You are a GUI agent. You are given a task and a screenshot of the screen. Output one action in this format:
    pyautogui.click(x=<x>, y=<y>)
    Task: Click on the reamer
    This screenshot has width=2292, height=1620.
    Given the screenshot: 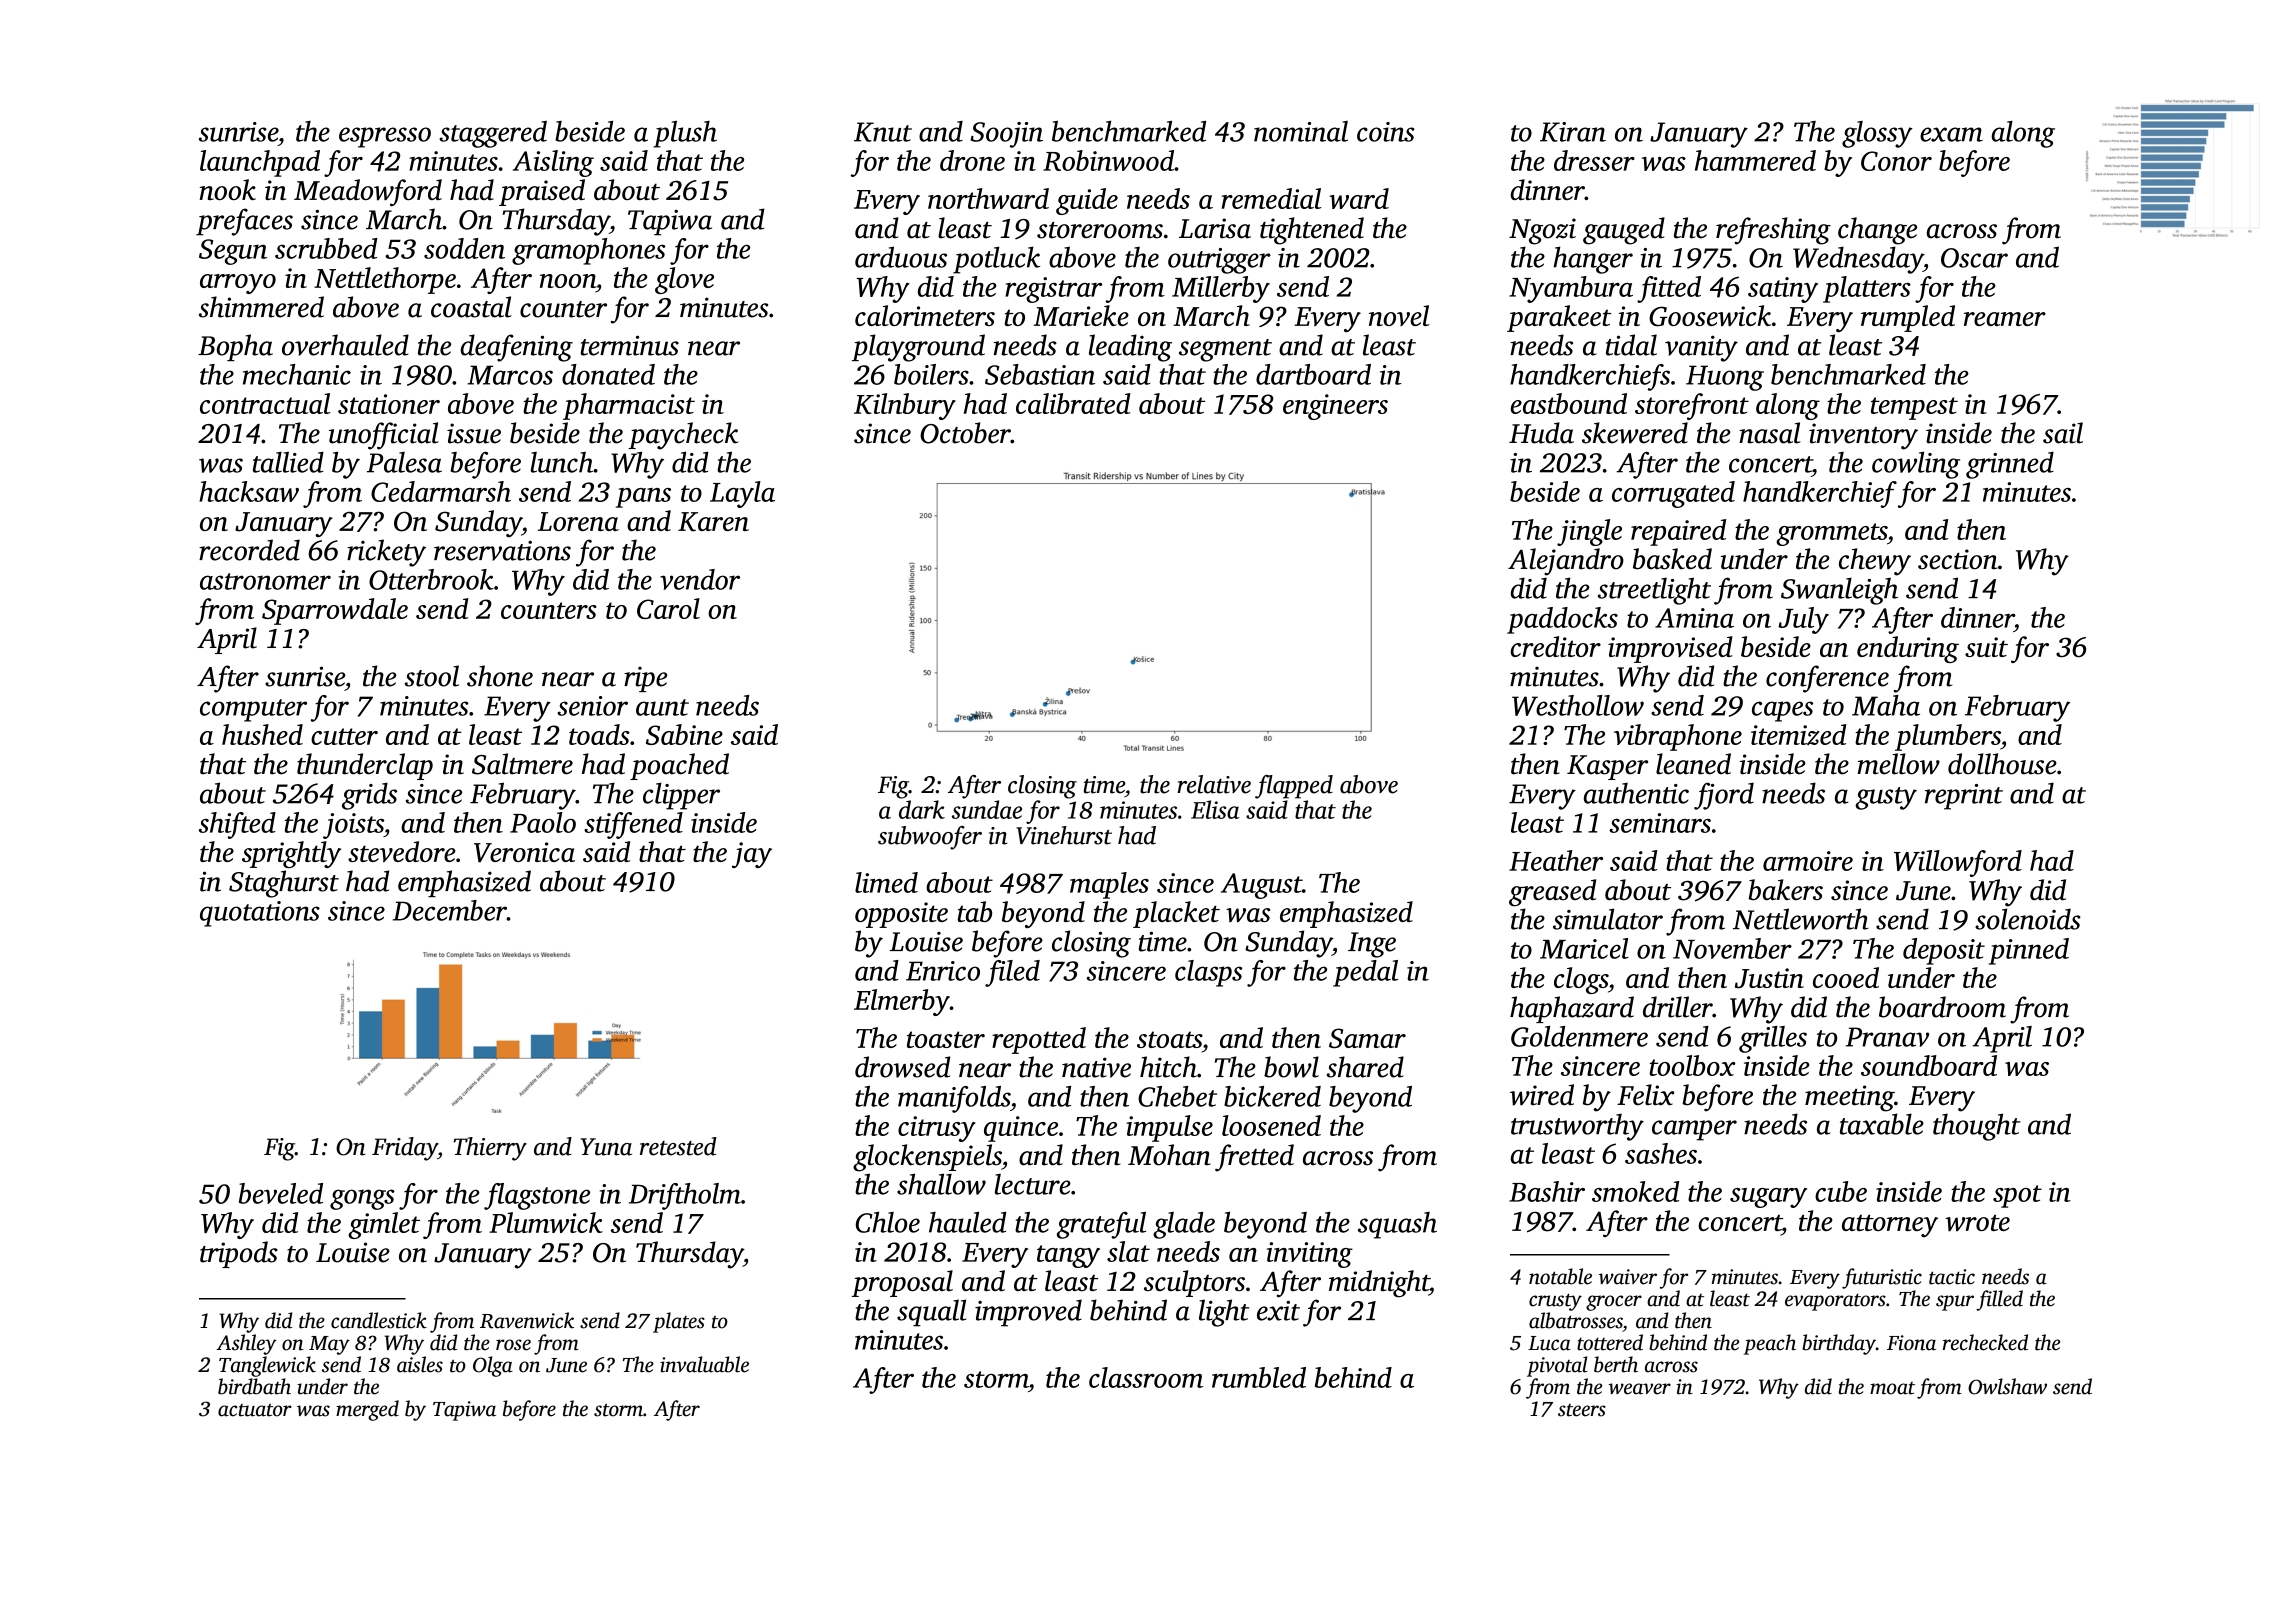 What is the action you would take?
    pyautogui.click(x=2005, y=319)
